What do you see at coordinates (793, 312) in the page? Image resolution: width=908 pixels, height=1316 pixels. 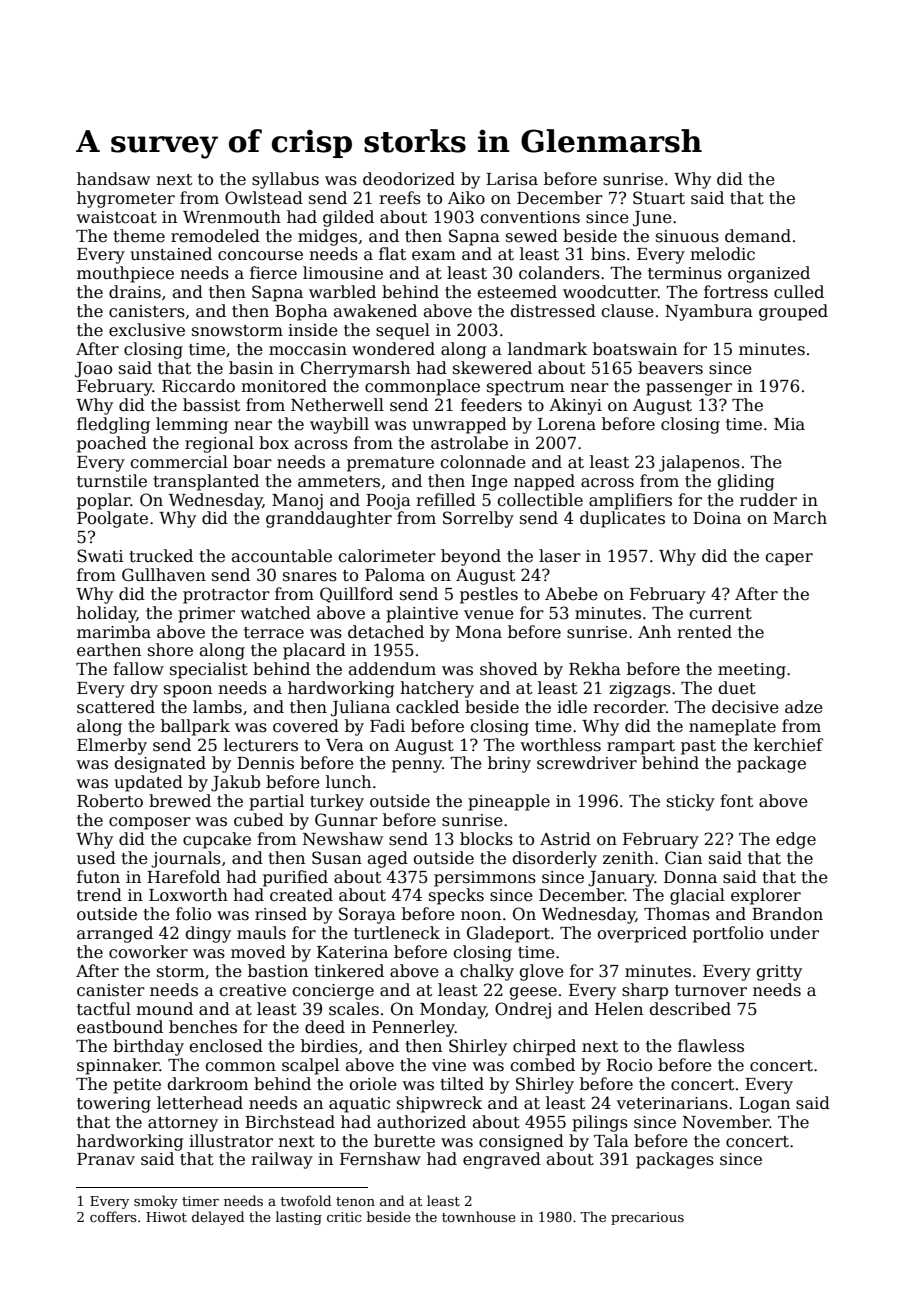 I see `grouped` at bounding box center [793, 312].
